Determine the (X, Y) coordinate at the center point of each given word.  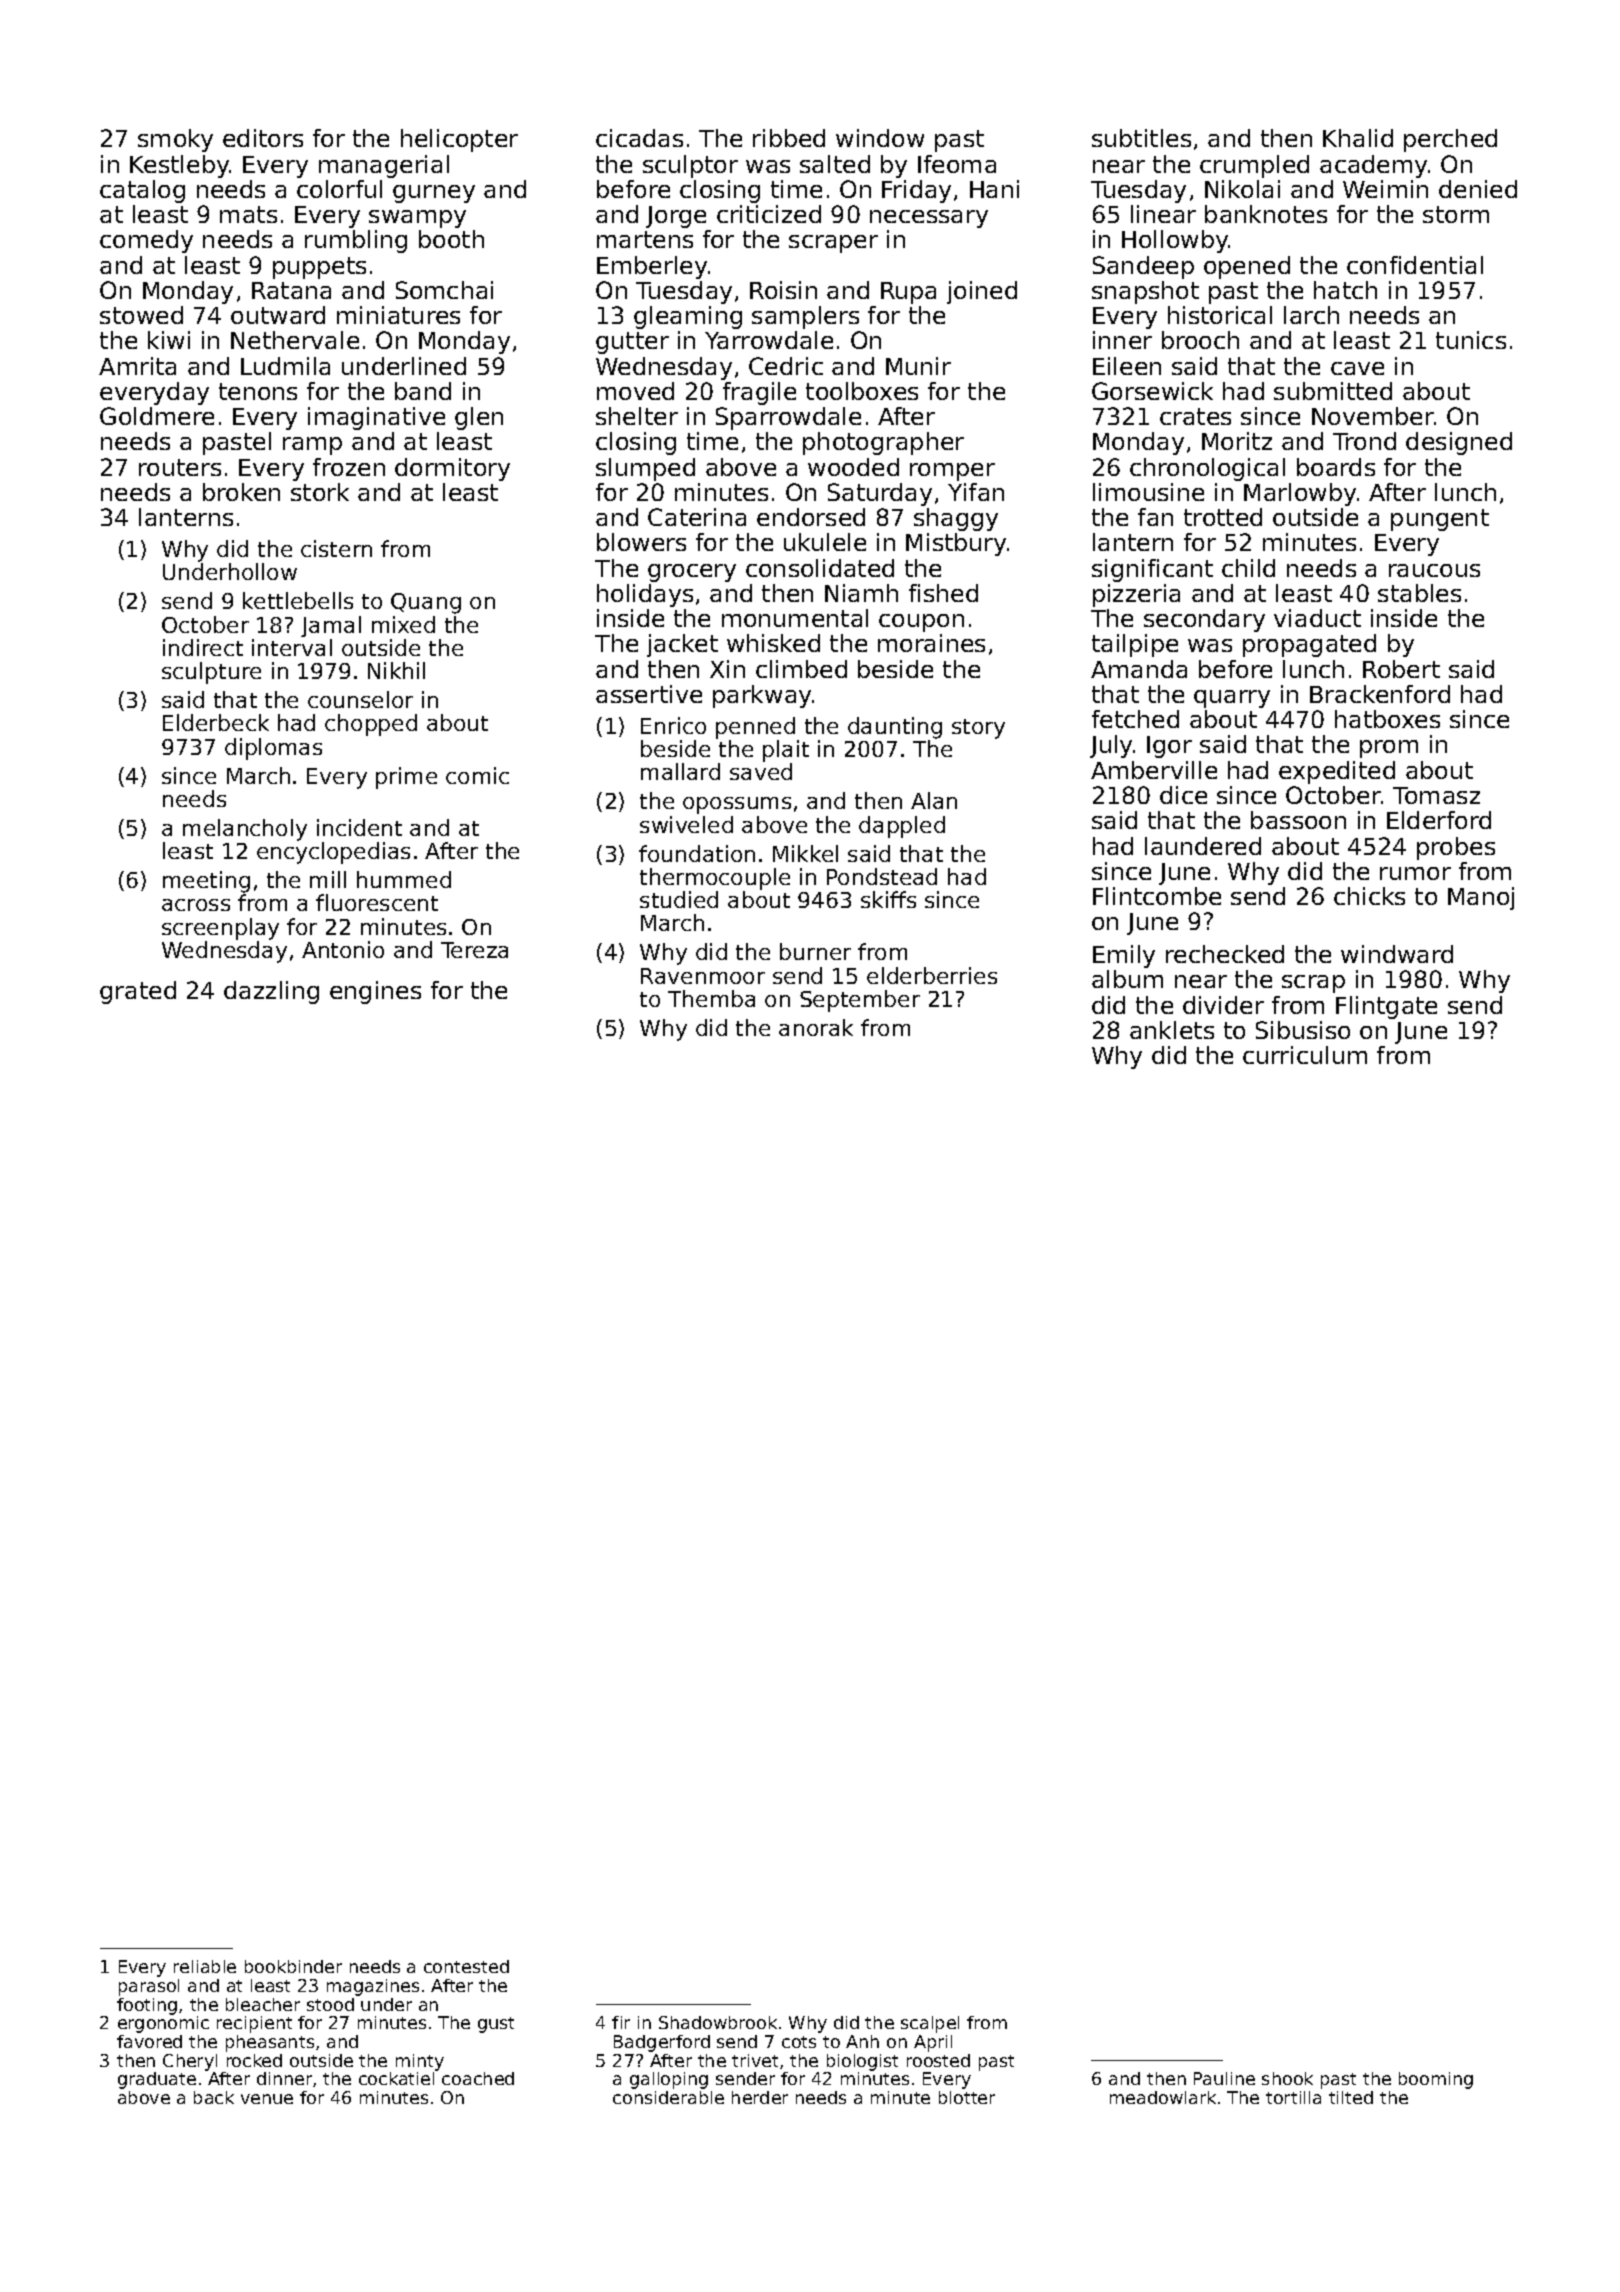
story (978, 729)
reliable (205, 1966)
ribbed (789, 138)
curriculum (1305, 1055)
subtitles (1141, 138)
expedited (1337, 772)
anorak (816, 1027)
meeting (206, 882)
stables (1419, 593)
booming (1436, 2080)
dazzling (271, 992)
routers (180, 467)
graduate (157, 2080)
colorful (339, 189)
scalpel (930, 2024)
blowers (641, 542)
